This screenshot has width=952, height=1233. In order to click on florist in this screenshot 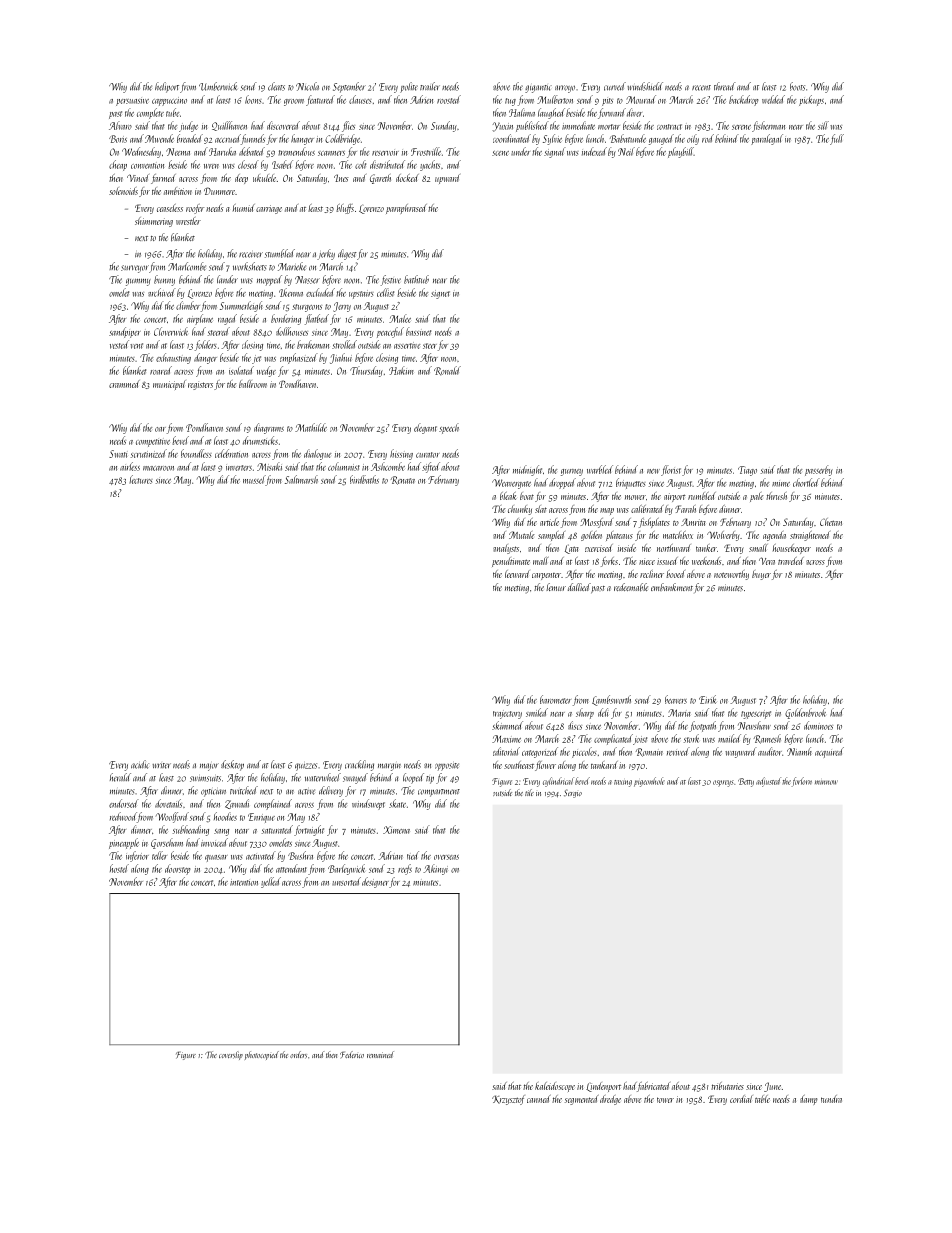, I will do `click(671, 470)`.
